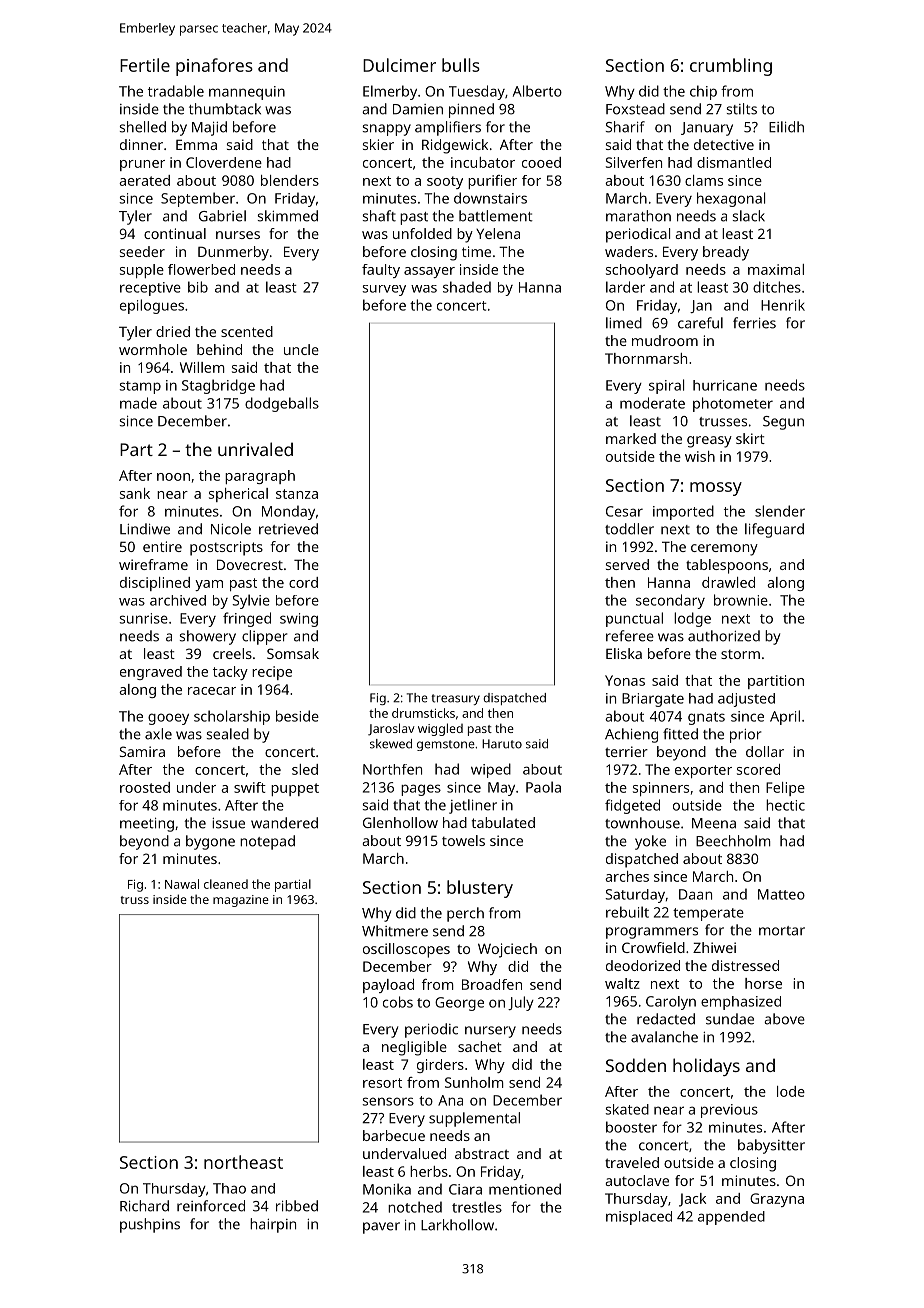 The image size is (924, 1308). I want to click on April, so click(785, 717).
